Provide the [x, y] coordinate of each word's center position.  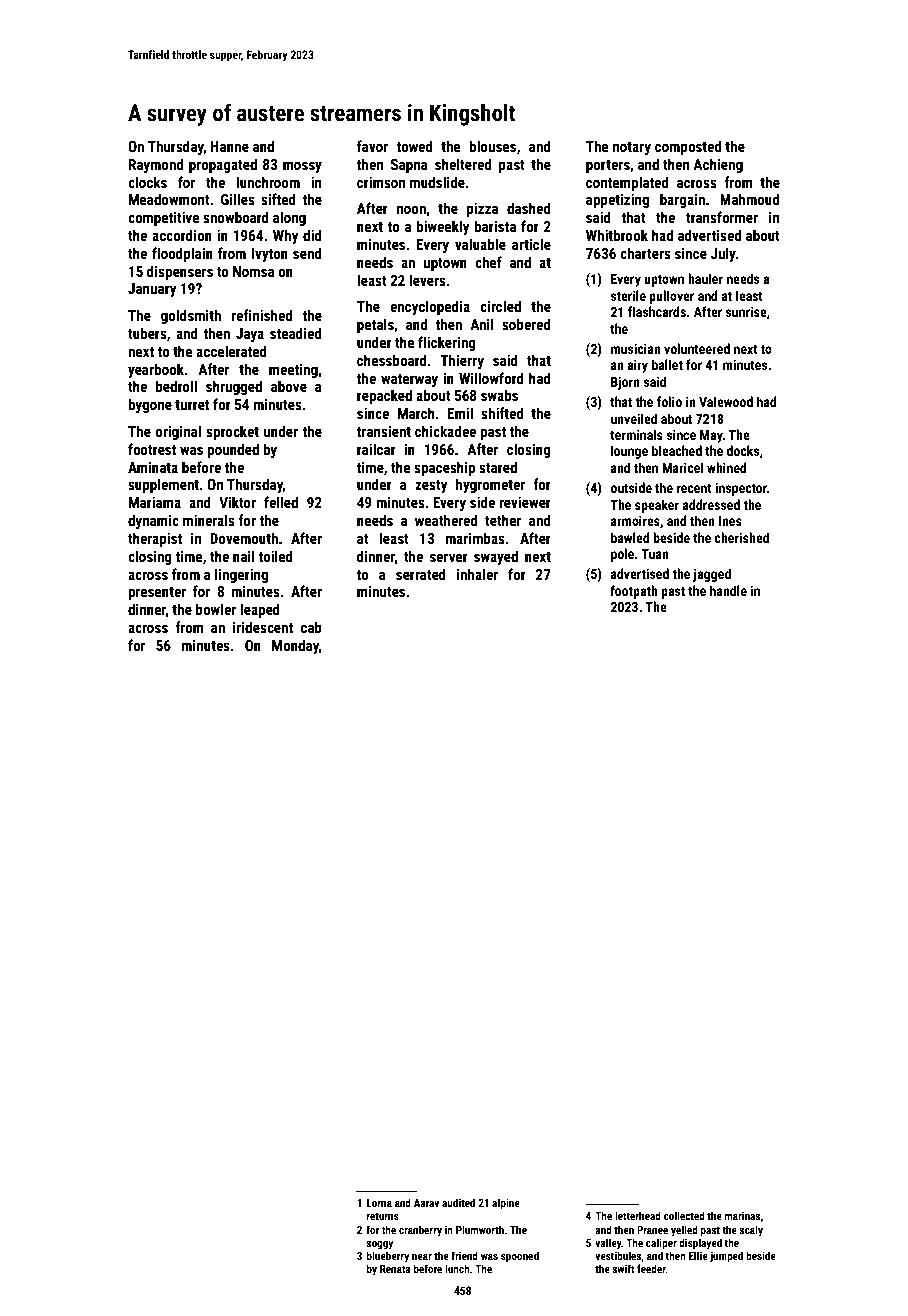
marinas [742, 1216]
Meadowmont [169, 199]
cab [311, 627]
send [307, 253]
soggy [379, 1245]
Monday [295, 646]
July [723, 254]
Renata [395, 1269]
